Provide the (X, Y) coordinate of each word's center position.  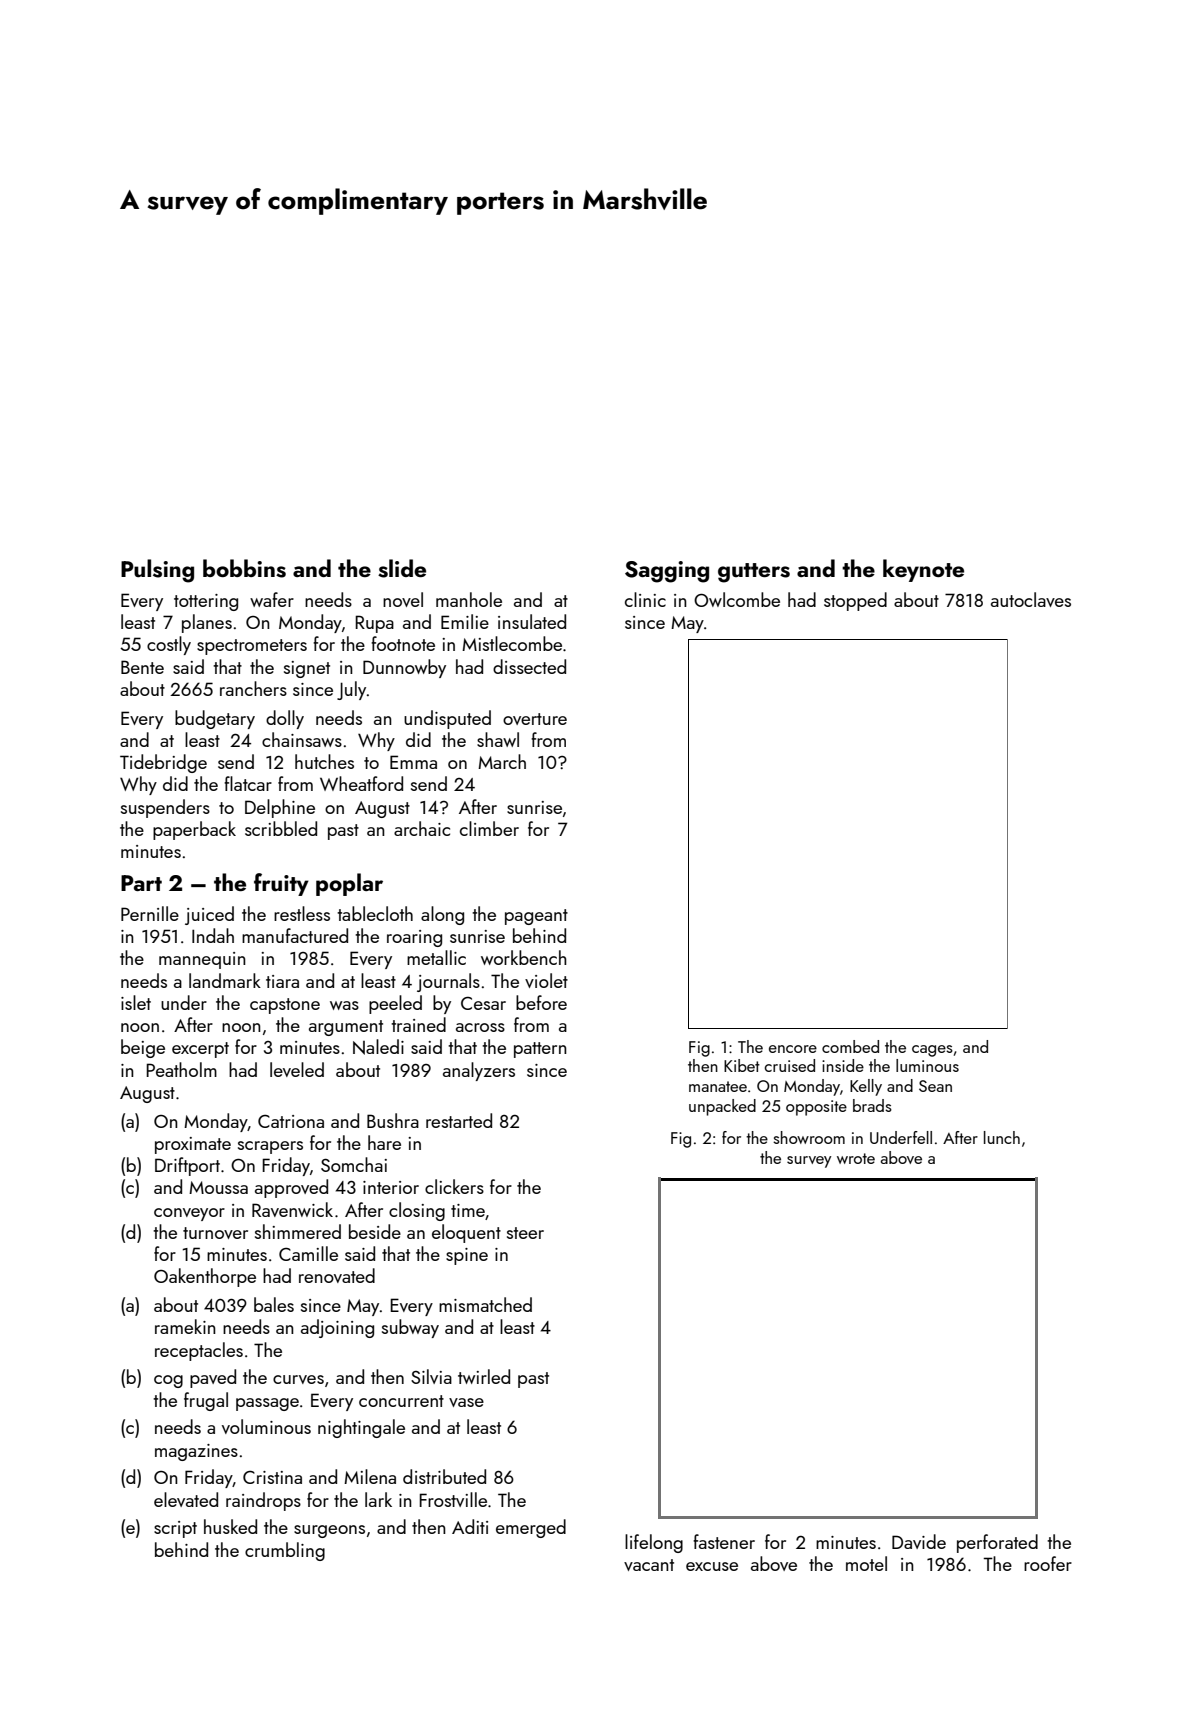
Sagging (667, 572)
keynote (923, 570)
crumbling (285, 1551)
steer (525, 1233)
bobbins (244, 568)
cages (932, 1051)
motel (866, 1563)
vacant (649, 1565)
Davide (919, 1541)
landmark (225, 980)
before (541, 1002)
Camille (308, 1253)
